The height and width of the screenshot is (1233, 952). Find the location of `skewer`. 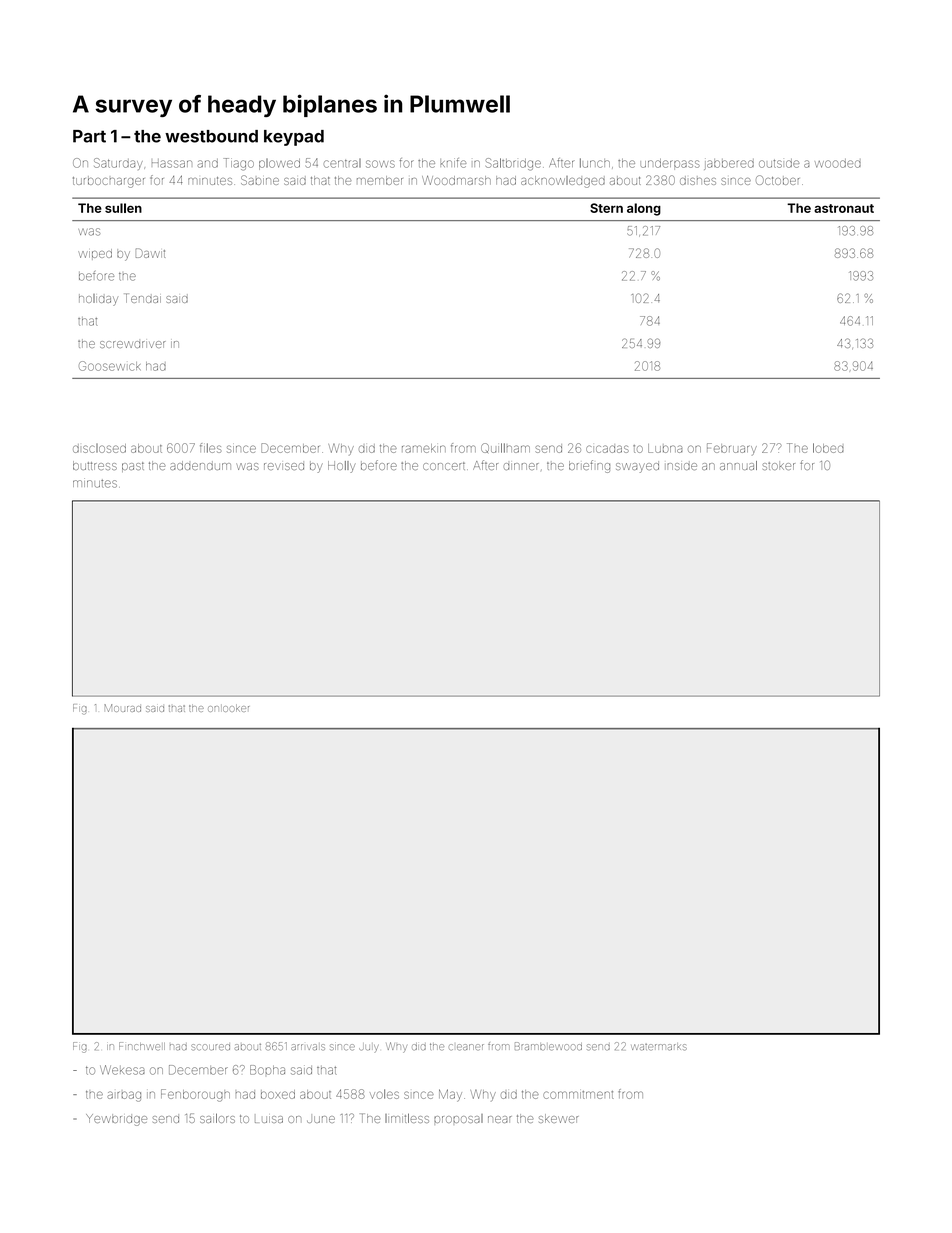

skewer is located at coordinates (558, 1118).
